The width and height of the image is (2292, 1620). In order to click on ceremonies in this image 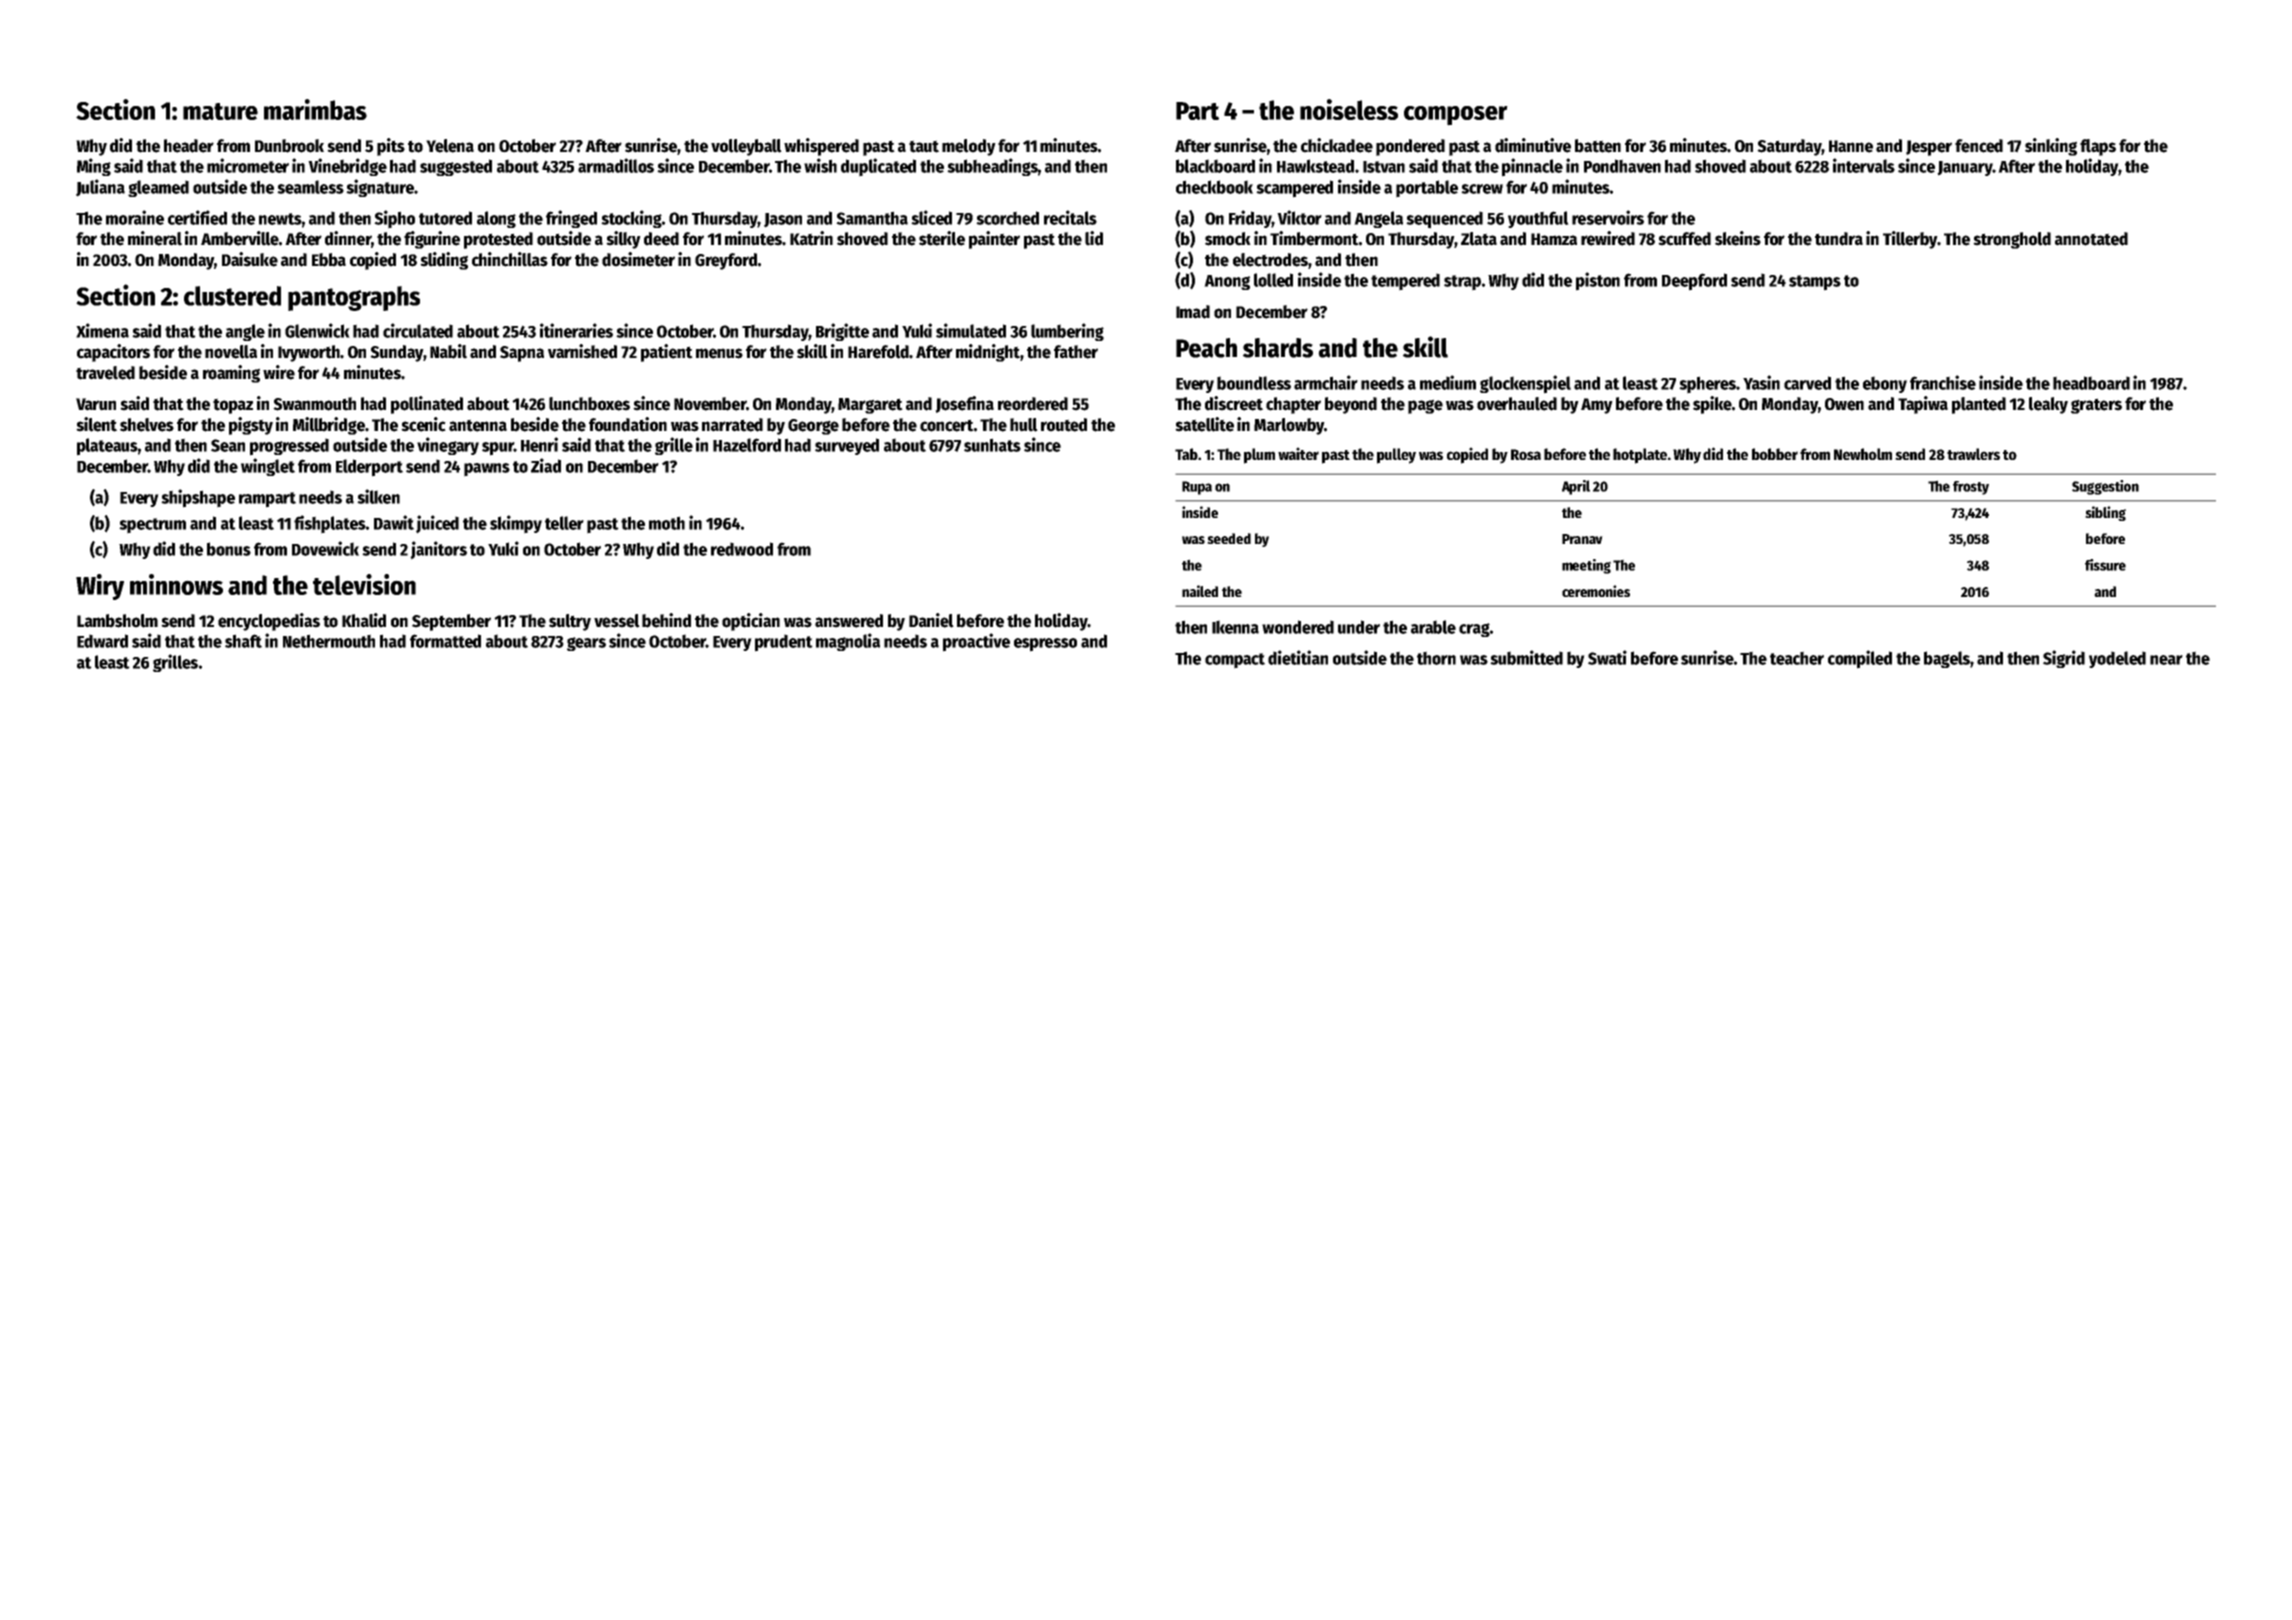, I will do `click(1596, 591)`.
